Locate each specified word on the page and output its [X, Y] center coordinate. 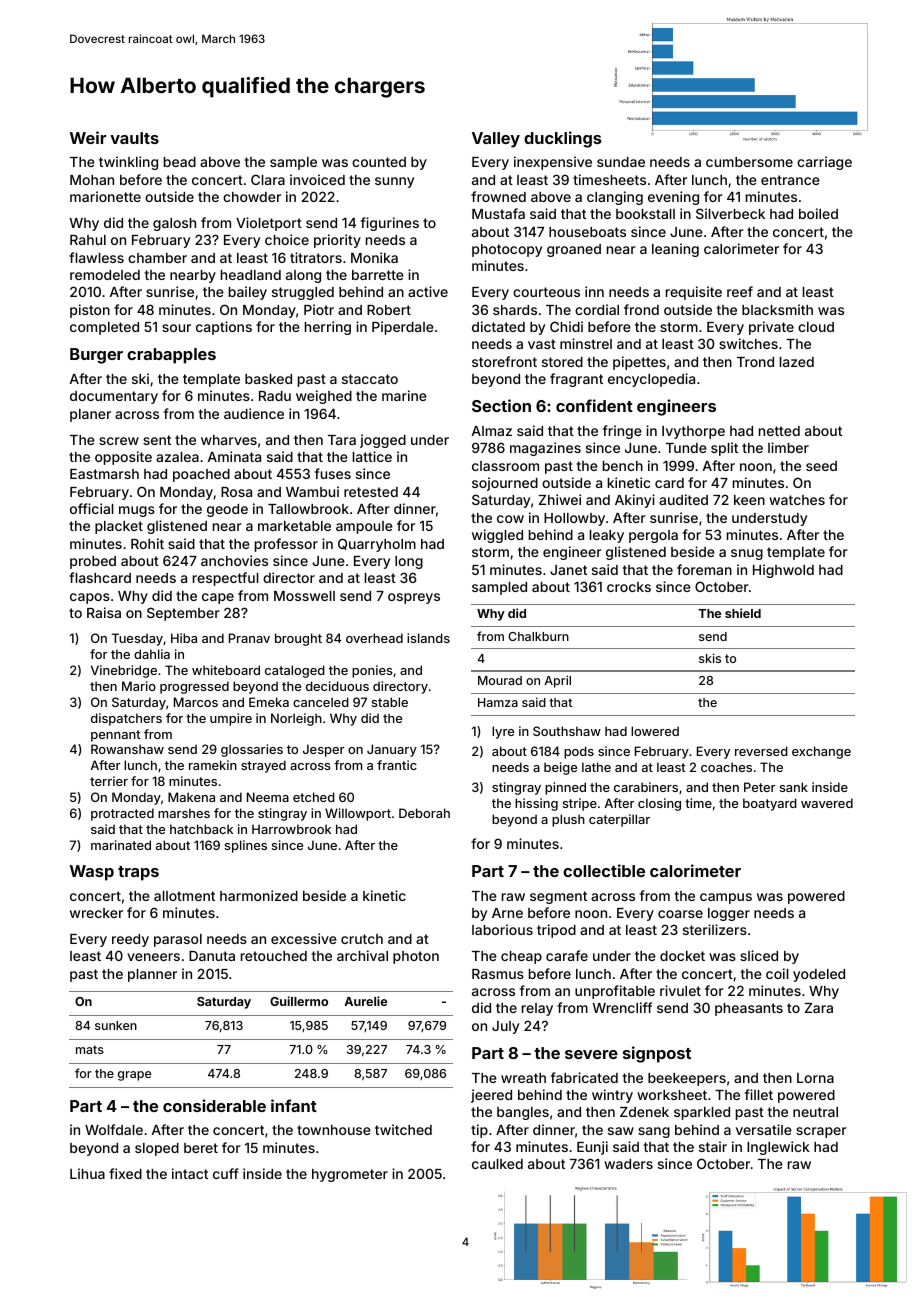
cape [218, 598]
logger [729, 914]
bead [180, 162]
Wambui [312, 491]
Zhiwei [560, 499]
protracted [122, 814]
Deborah [424, 813]
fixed [125, 1173]
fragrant [576, 380]
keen [749, 500]
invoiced [317, 179]
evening [673, 198]
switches [748, 343]
